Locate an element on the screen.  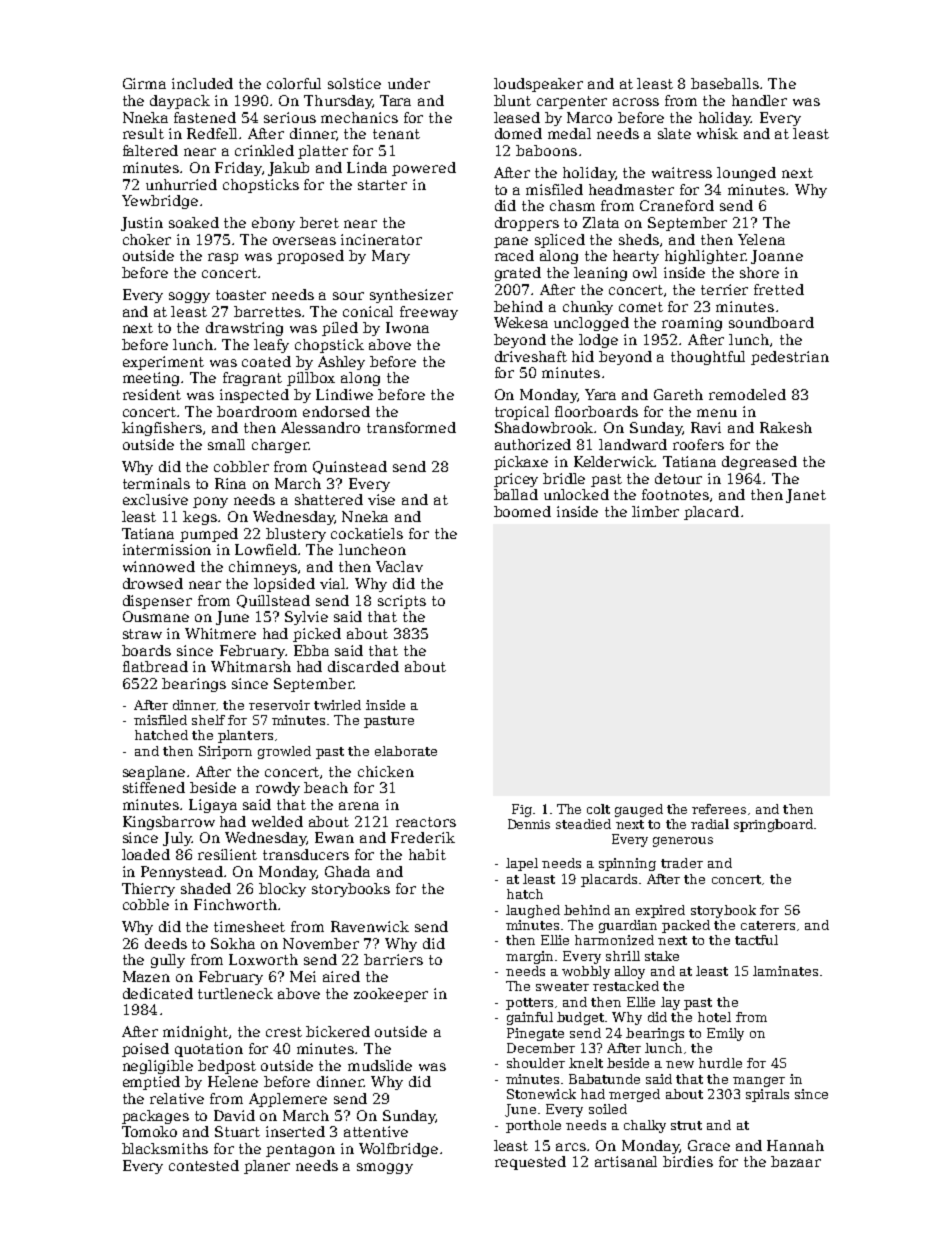
tactful is located at coordinates (756, 940).
